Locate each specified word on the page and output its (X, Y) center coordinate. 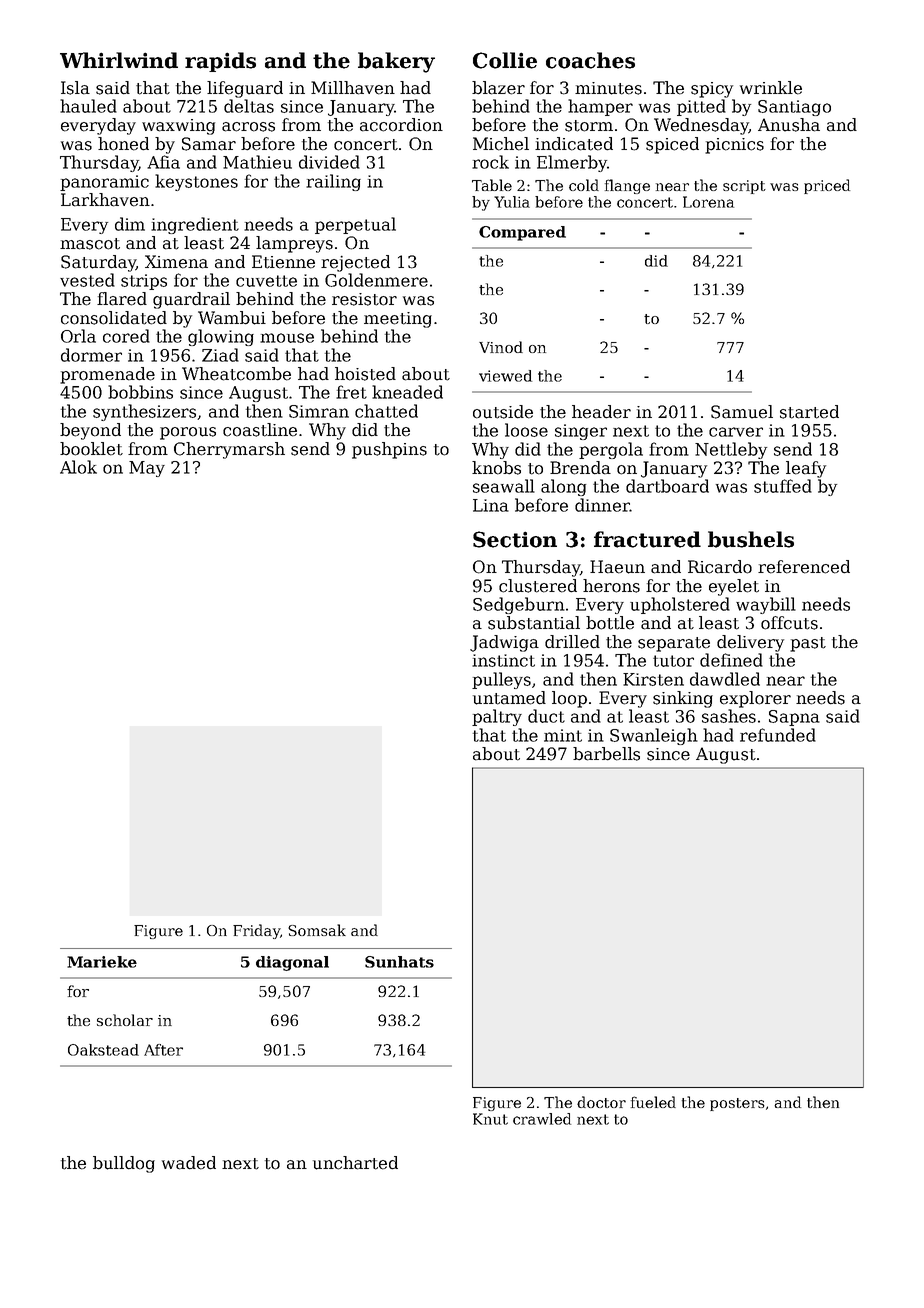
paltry (497, 717)
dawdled (725, 679)
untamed (509, 698)
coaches (590, 60)
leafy (806, 469)
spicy (712, 90)
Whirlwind (119, 60)
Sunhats (399, 962)
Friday (256, 931)
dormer (91, 355)
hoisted (365, 374)
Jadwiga (504, 643)
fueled (653, 1102)
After (163, 1050)
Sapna (794, 718)
